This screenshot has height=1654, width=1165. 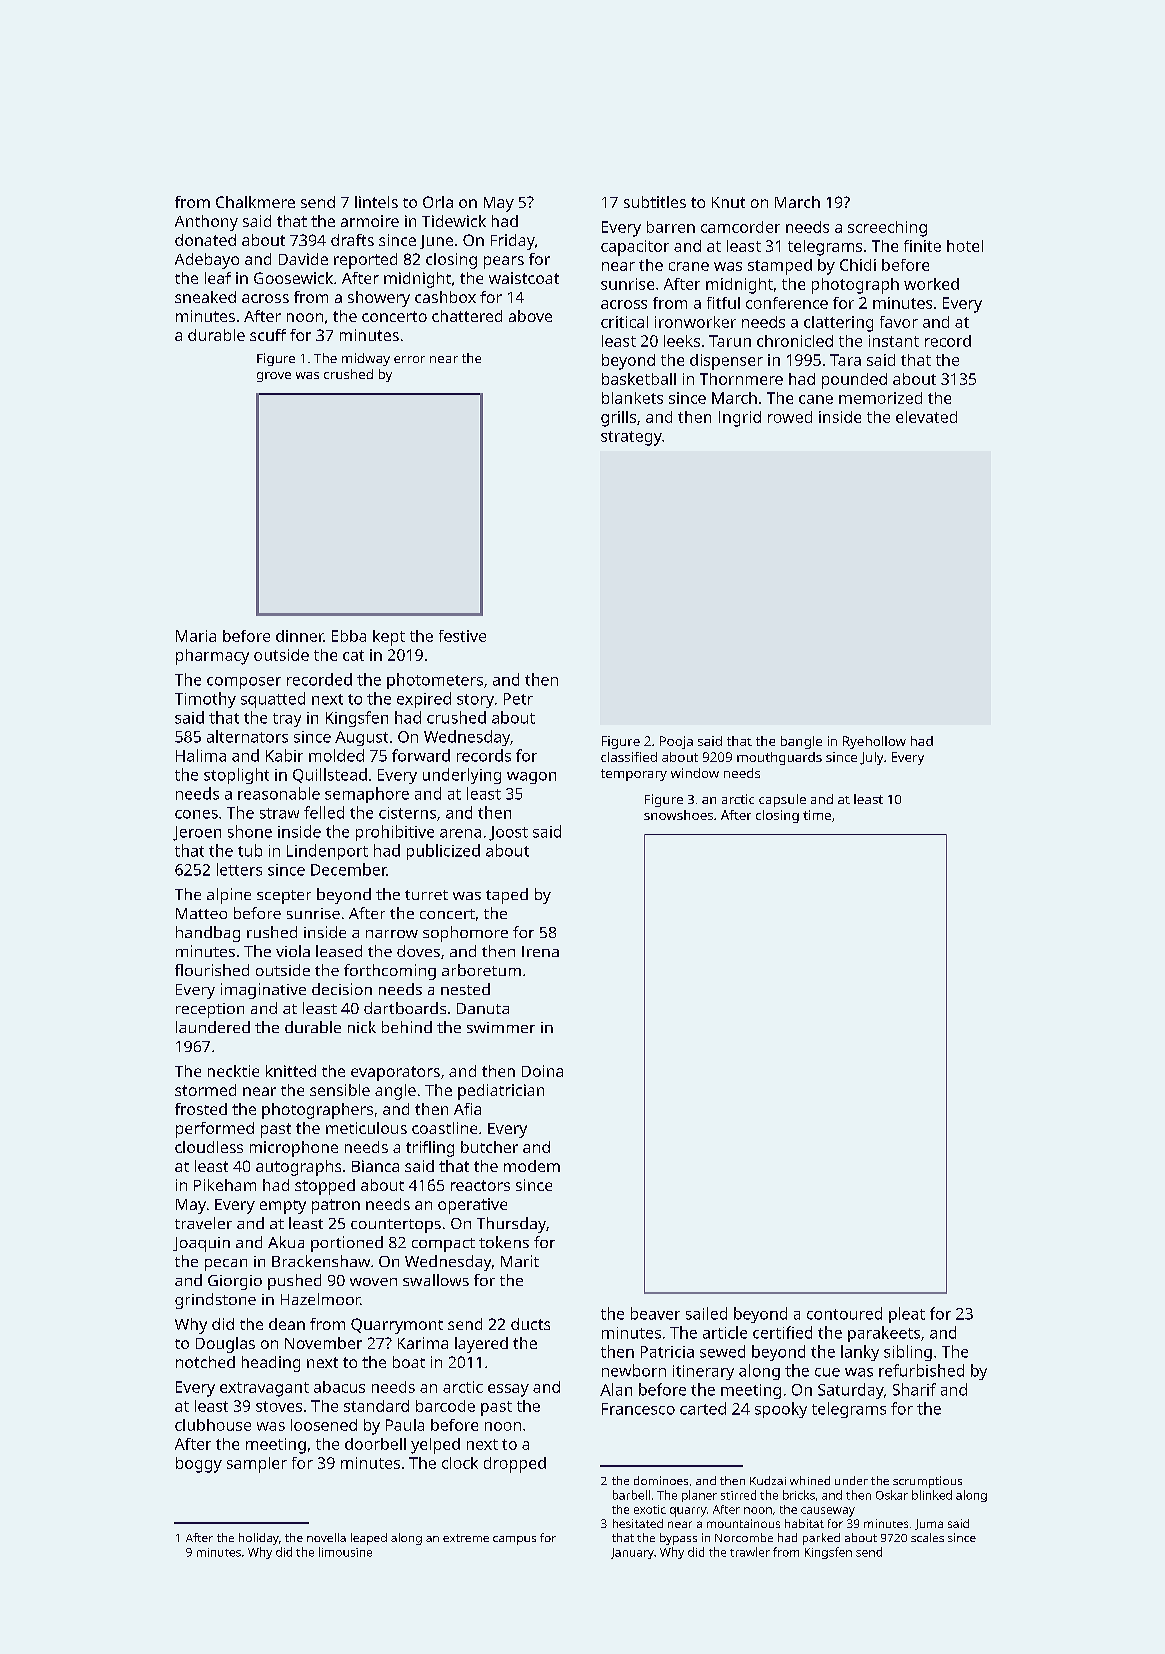 What do you see at coordinates (215, 1301) in the screenshot?
I see `grindstone` at bounding box center [215, 1301].
